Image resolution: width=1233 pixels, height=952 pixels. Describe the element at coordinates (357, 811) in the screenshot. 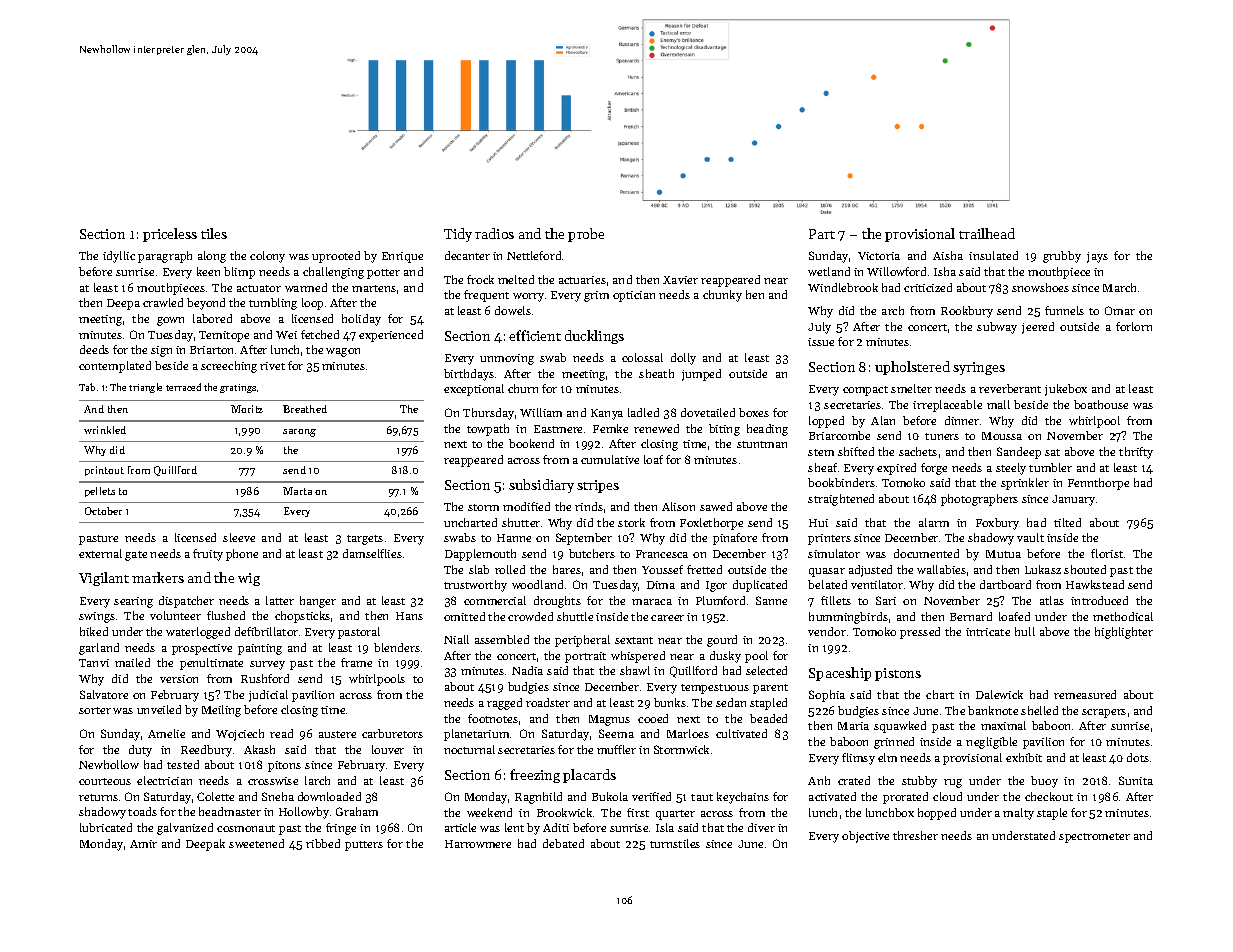

I see `Graham` at that location.
